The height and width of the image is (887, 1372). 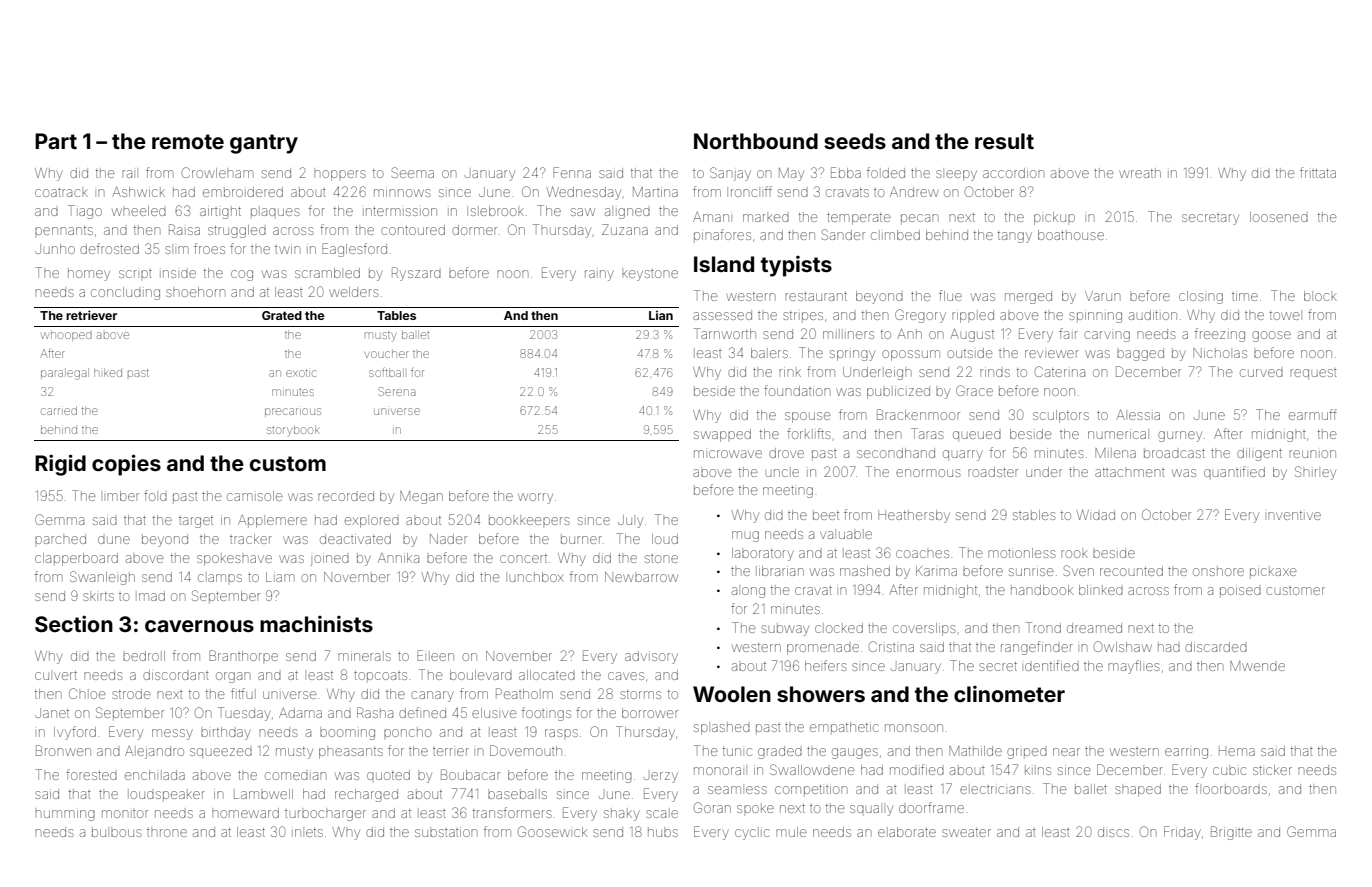 I want to click on retriever, so click(x=91, y=315).
